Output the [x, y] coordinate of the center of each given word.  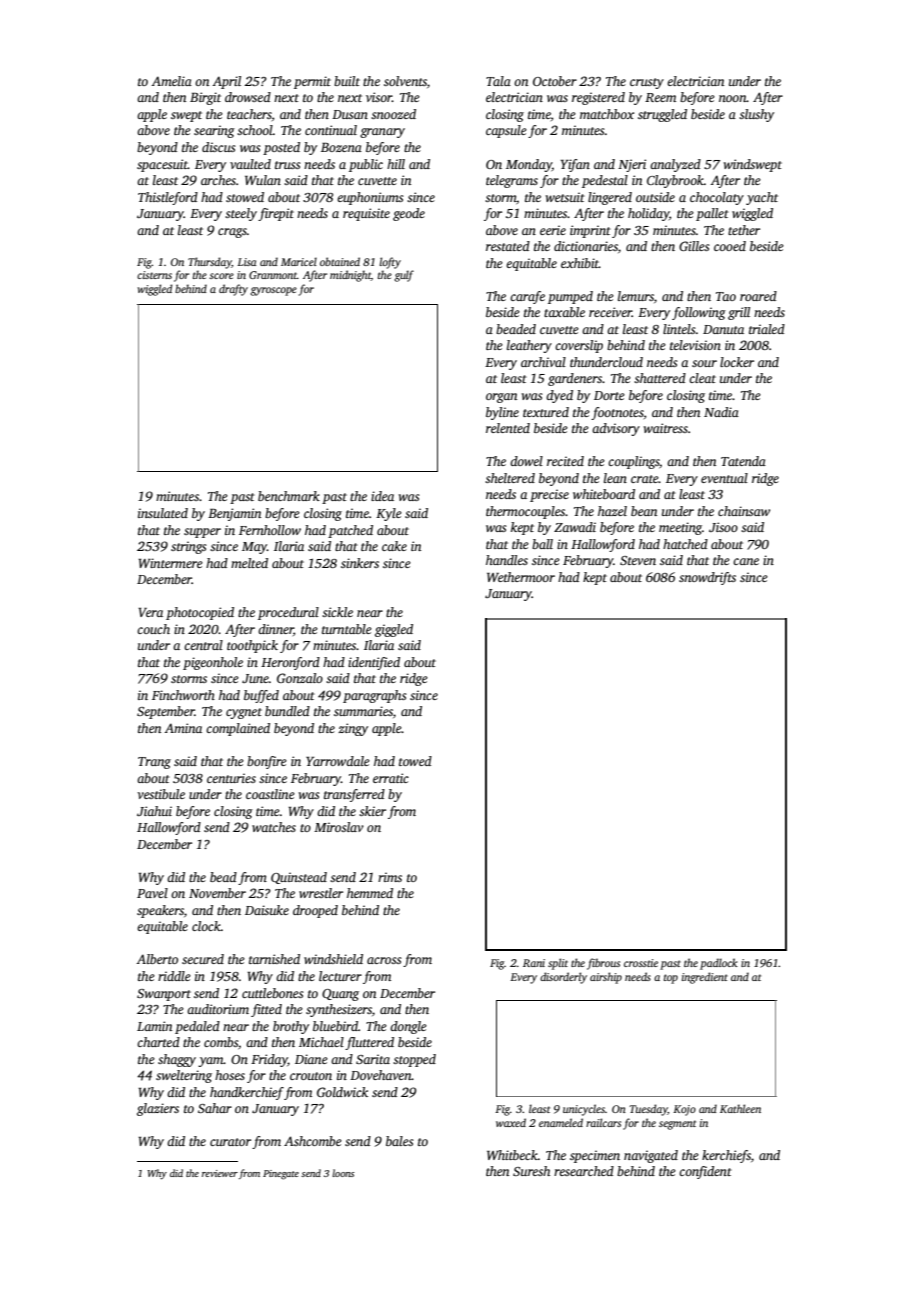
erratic [391, 778]
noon [733, 98]
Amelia [171, 81]
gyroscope [273, 291]
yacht [762, 198]
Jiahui [154, 811]
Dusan [350, 114]
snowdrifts [707, 578]
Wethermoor [521, 577]
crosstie [641, 963]
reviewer [220, 1173]
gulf [404, 276]
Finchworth [183, 695]
